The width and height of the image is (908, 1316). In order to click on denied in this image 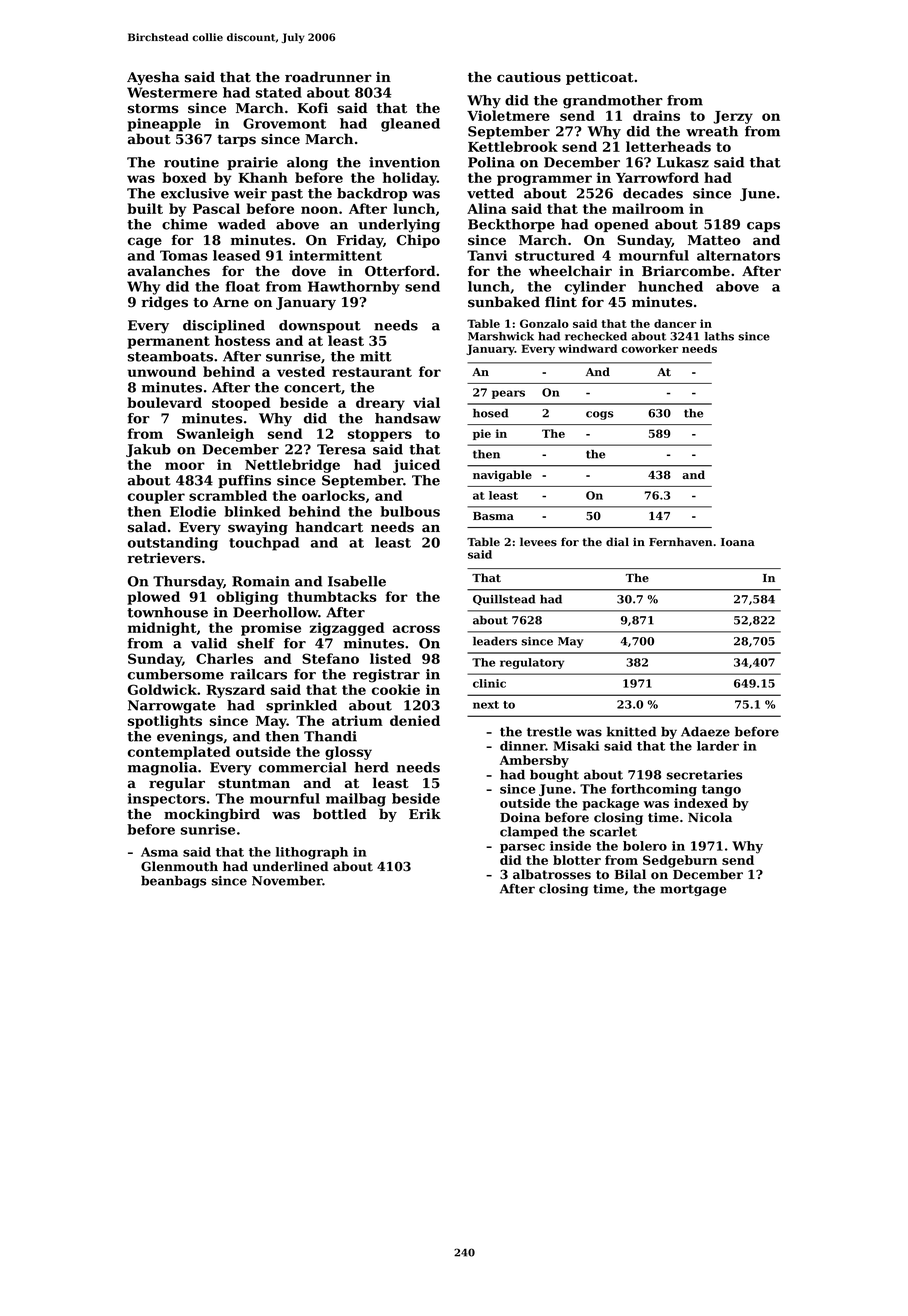, I will do `click(415, 720)`.
